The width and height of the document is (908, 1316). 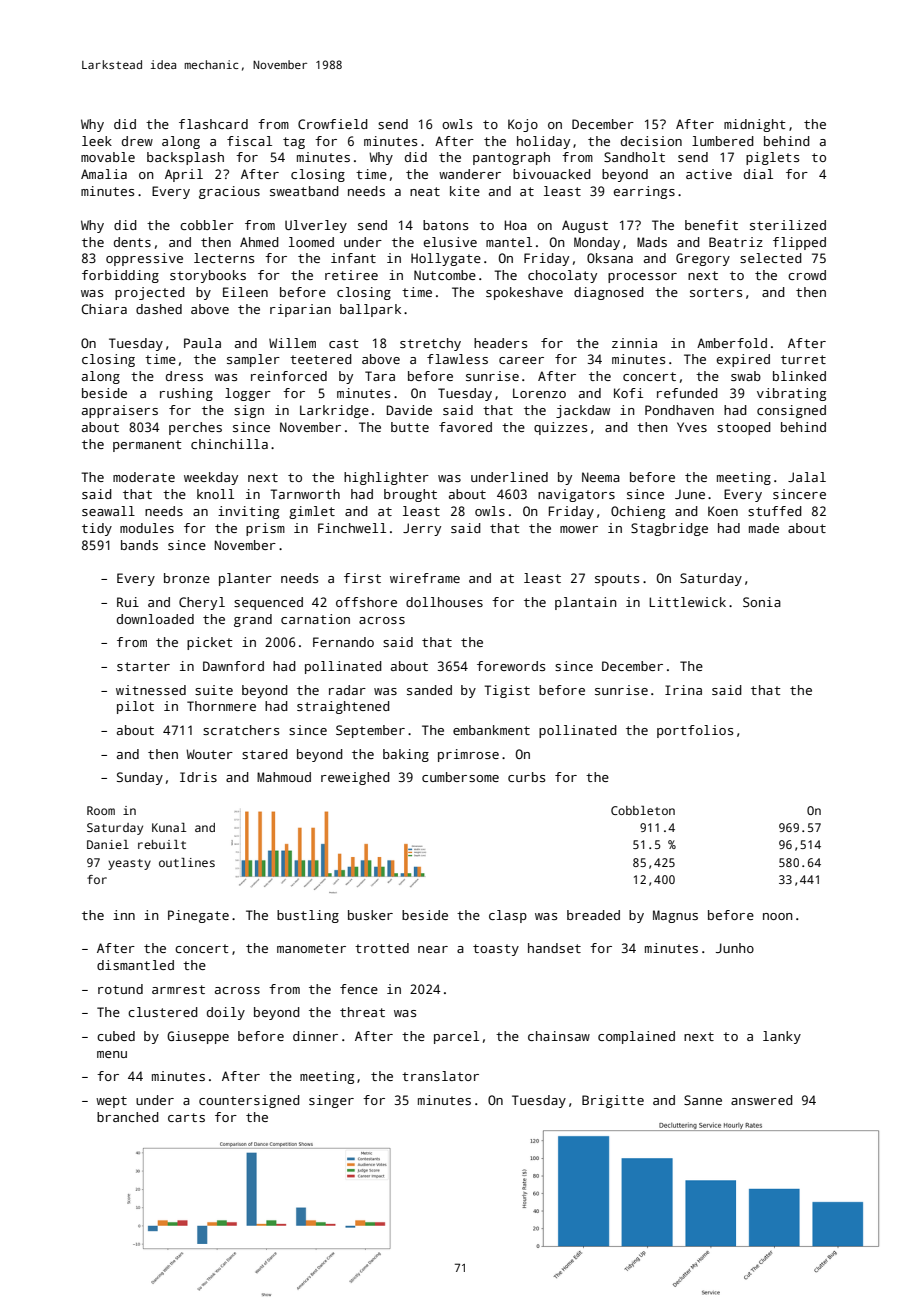 What do you see at coordinates (207, 225) in the document?
I see `cobbler` at bounding box center [207, 225].
